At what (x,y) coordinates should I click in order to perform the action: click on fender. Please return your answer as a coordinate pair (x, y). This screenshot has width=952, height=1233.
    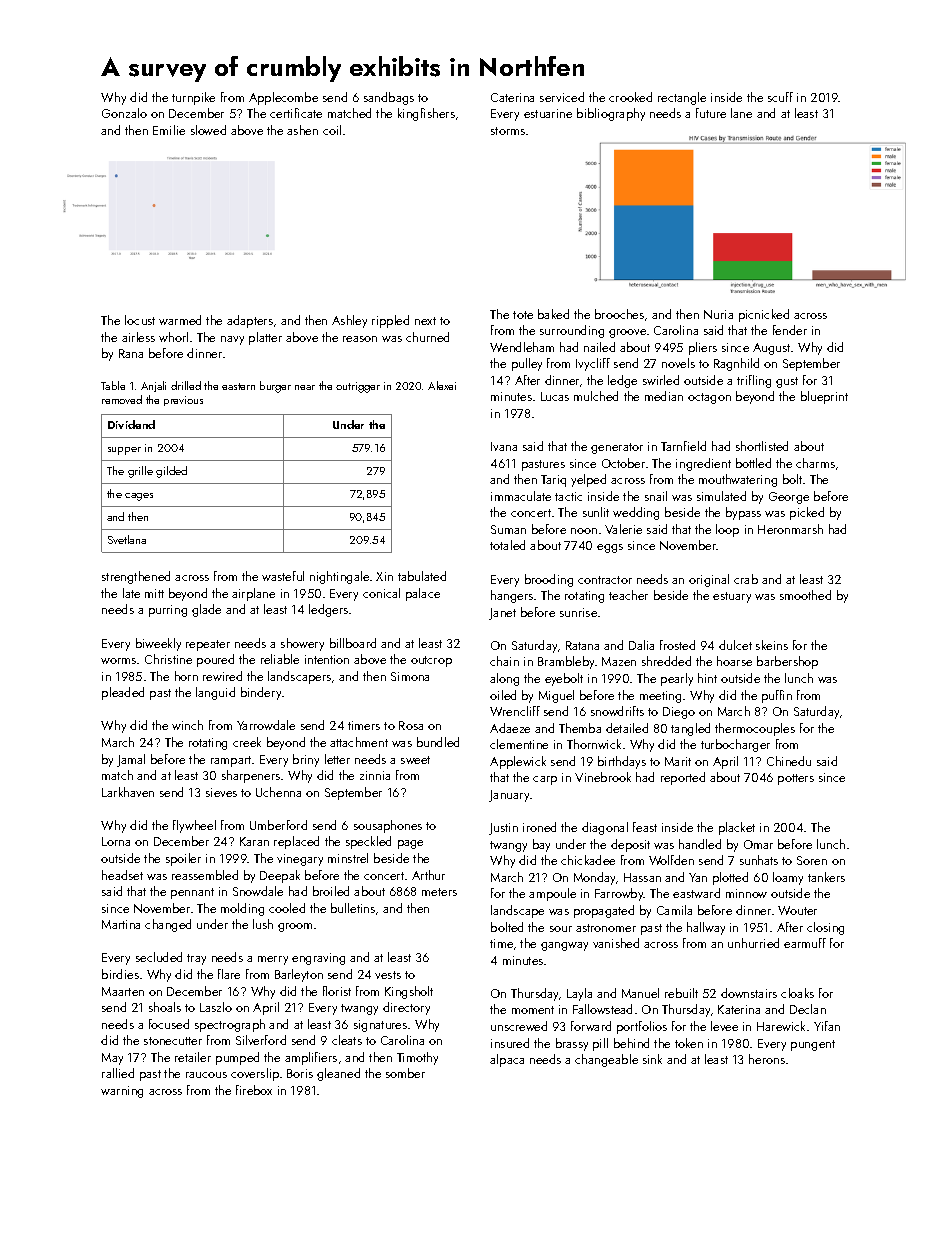
    Looking at the image, I should click on (790, 330).
